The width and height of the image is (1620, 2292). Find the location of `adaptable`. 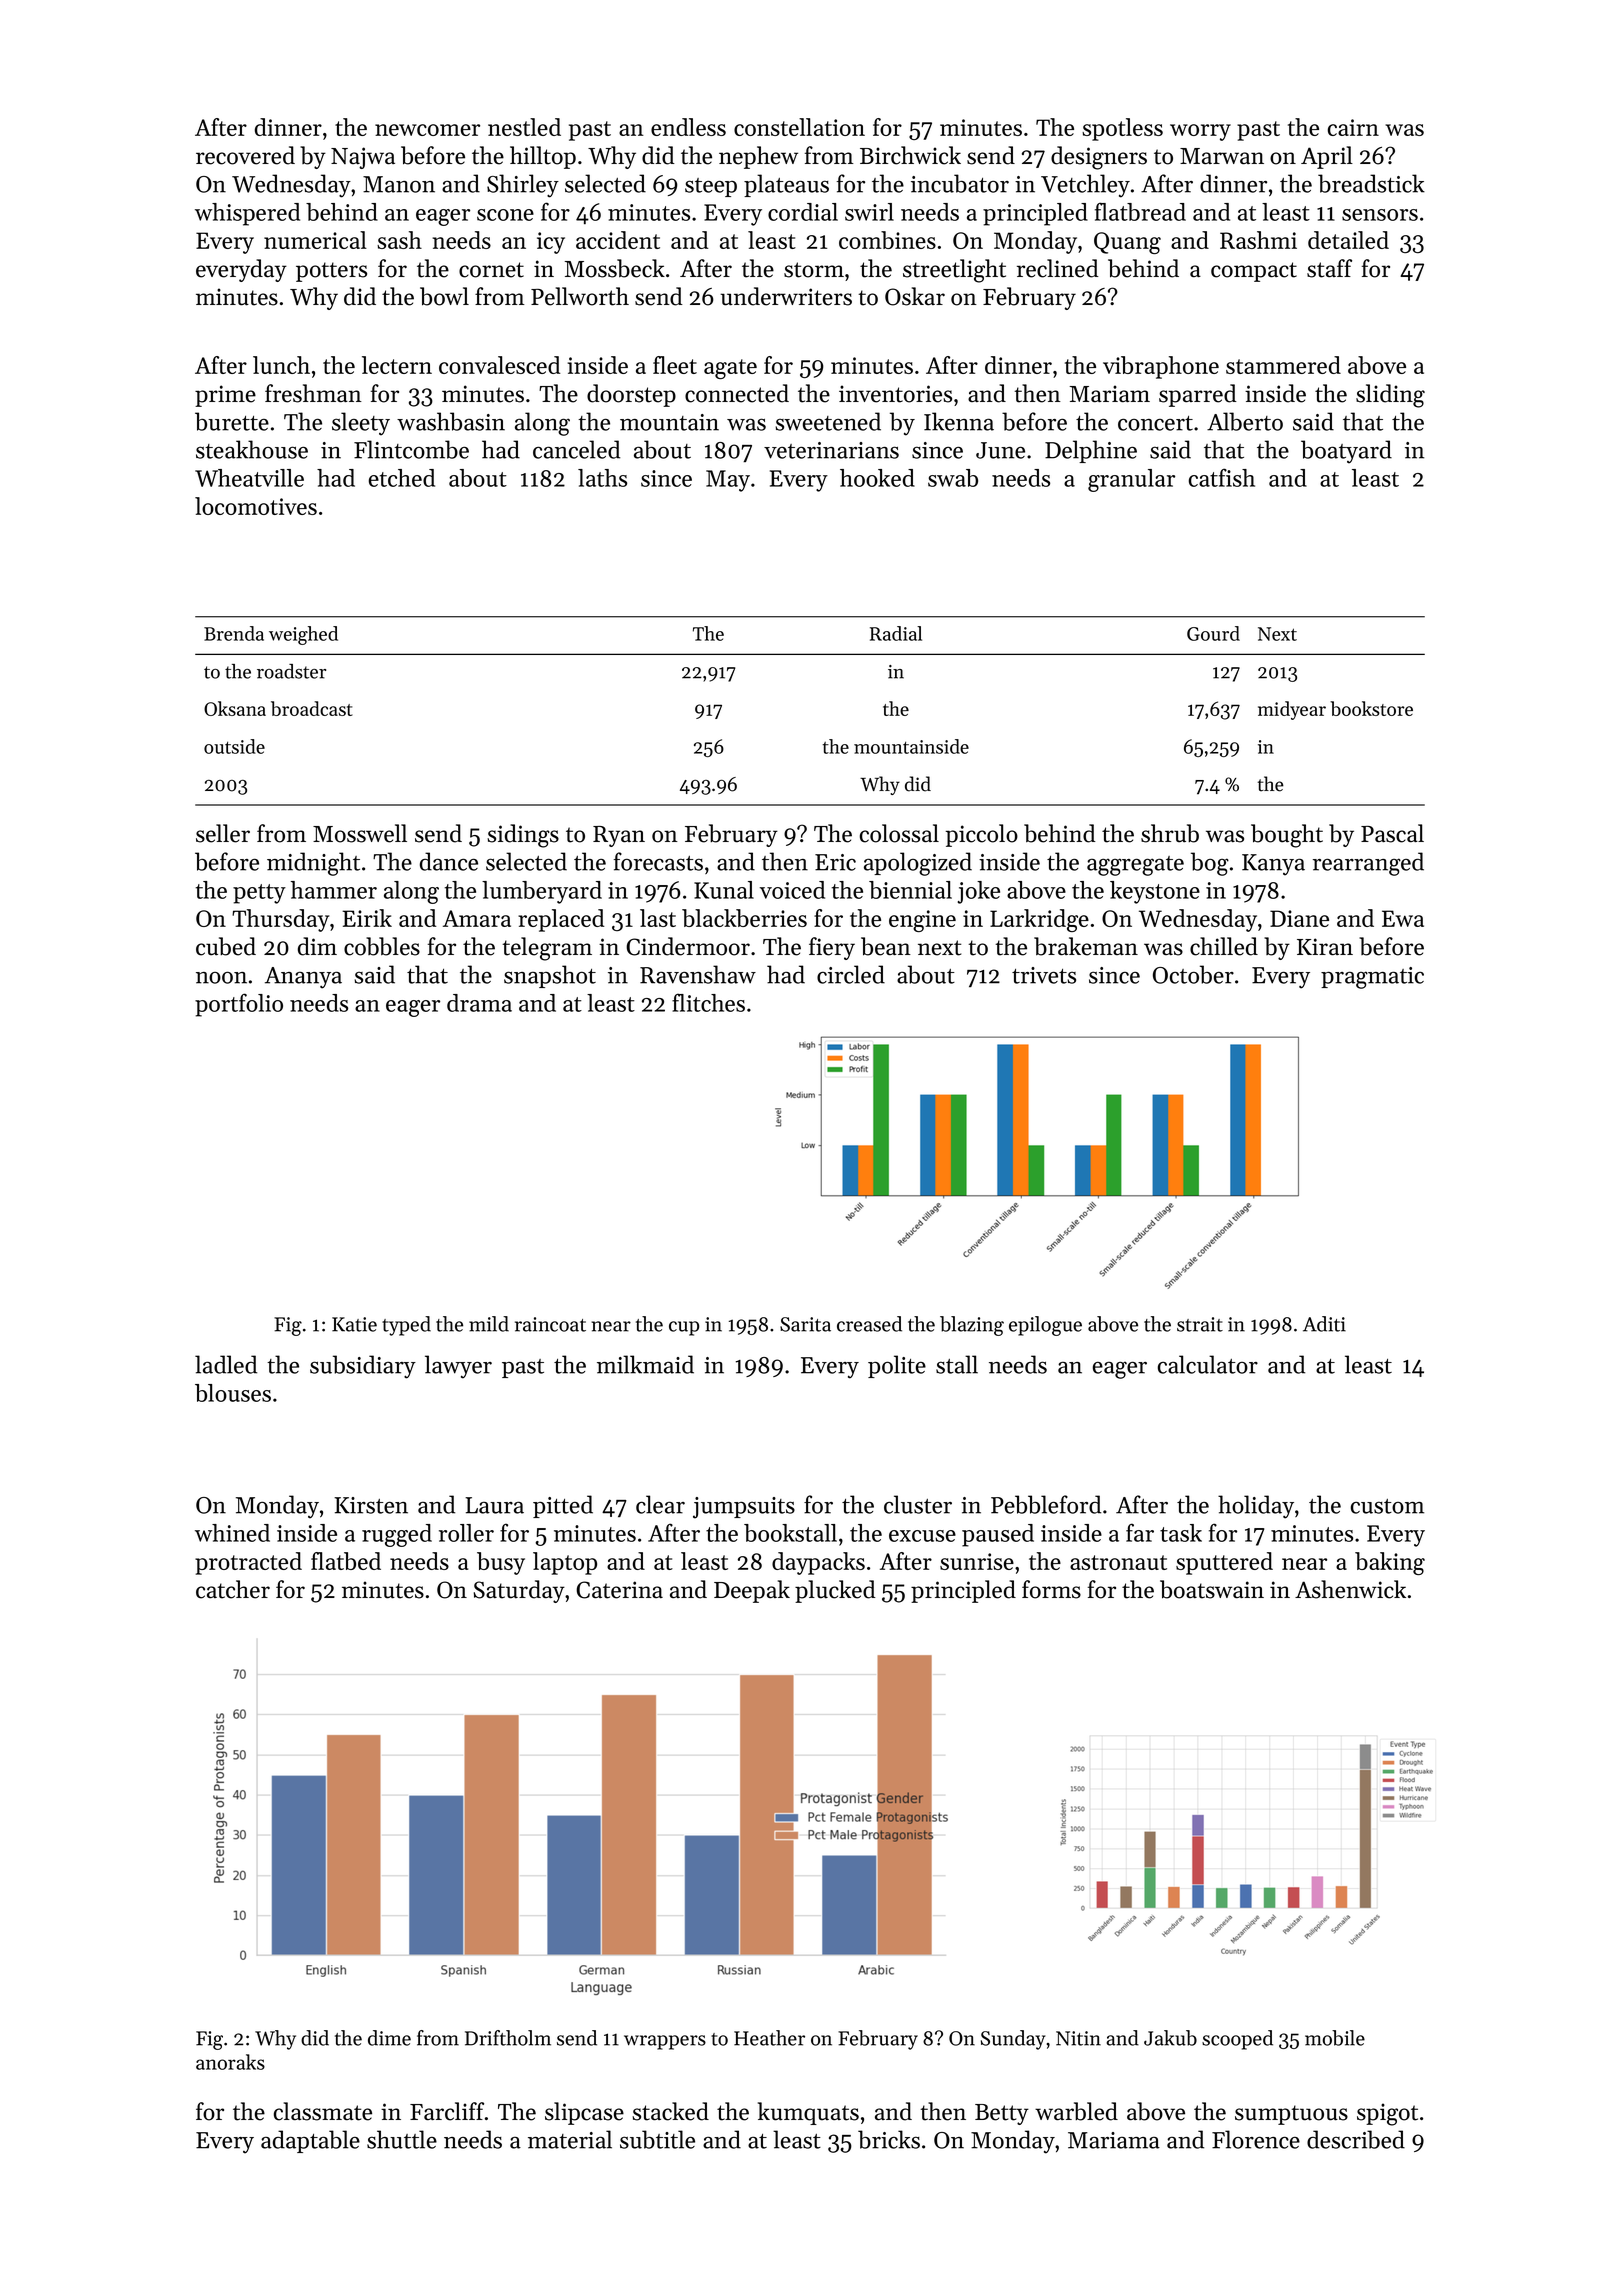

adaptable is located at coordinates (310, 2141).
